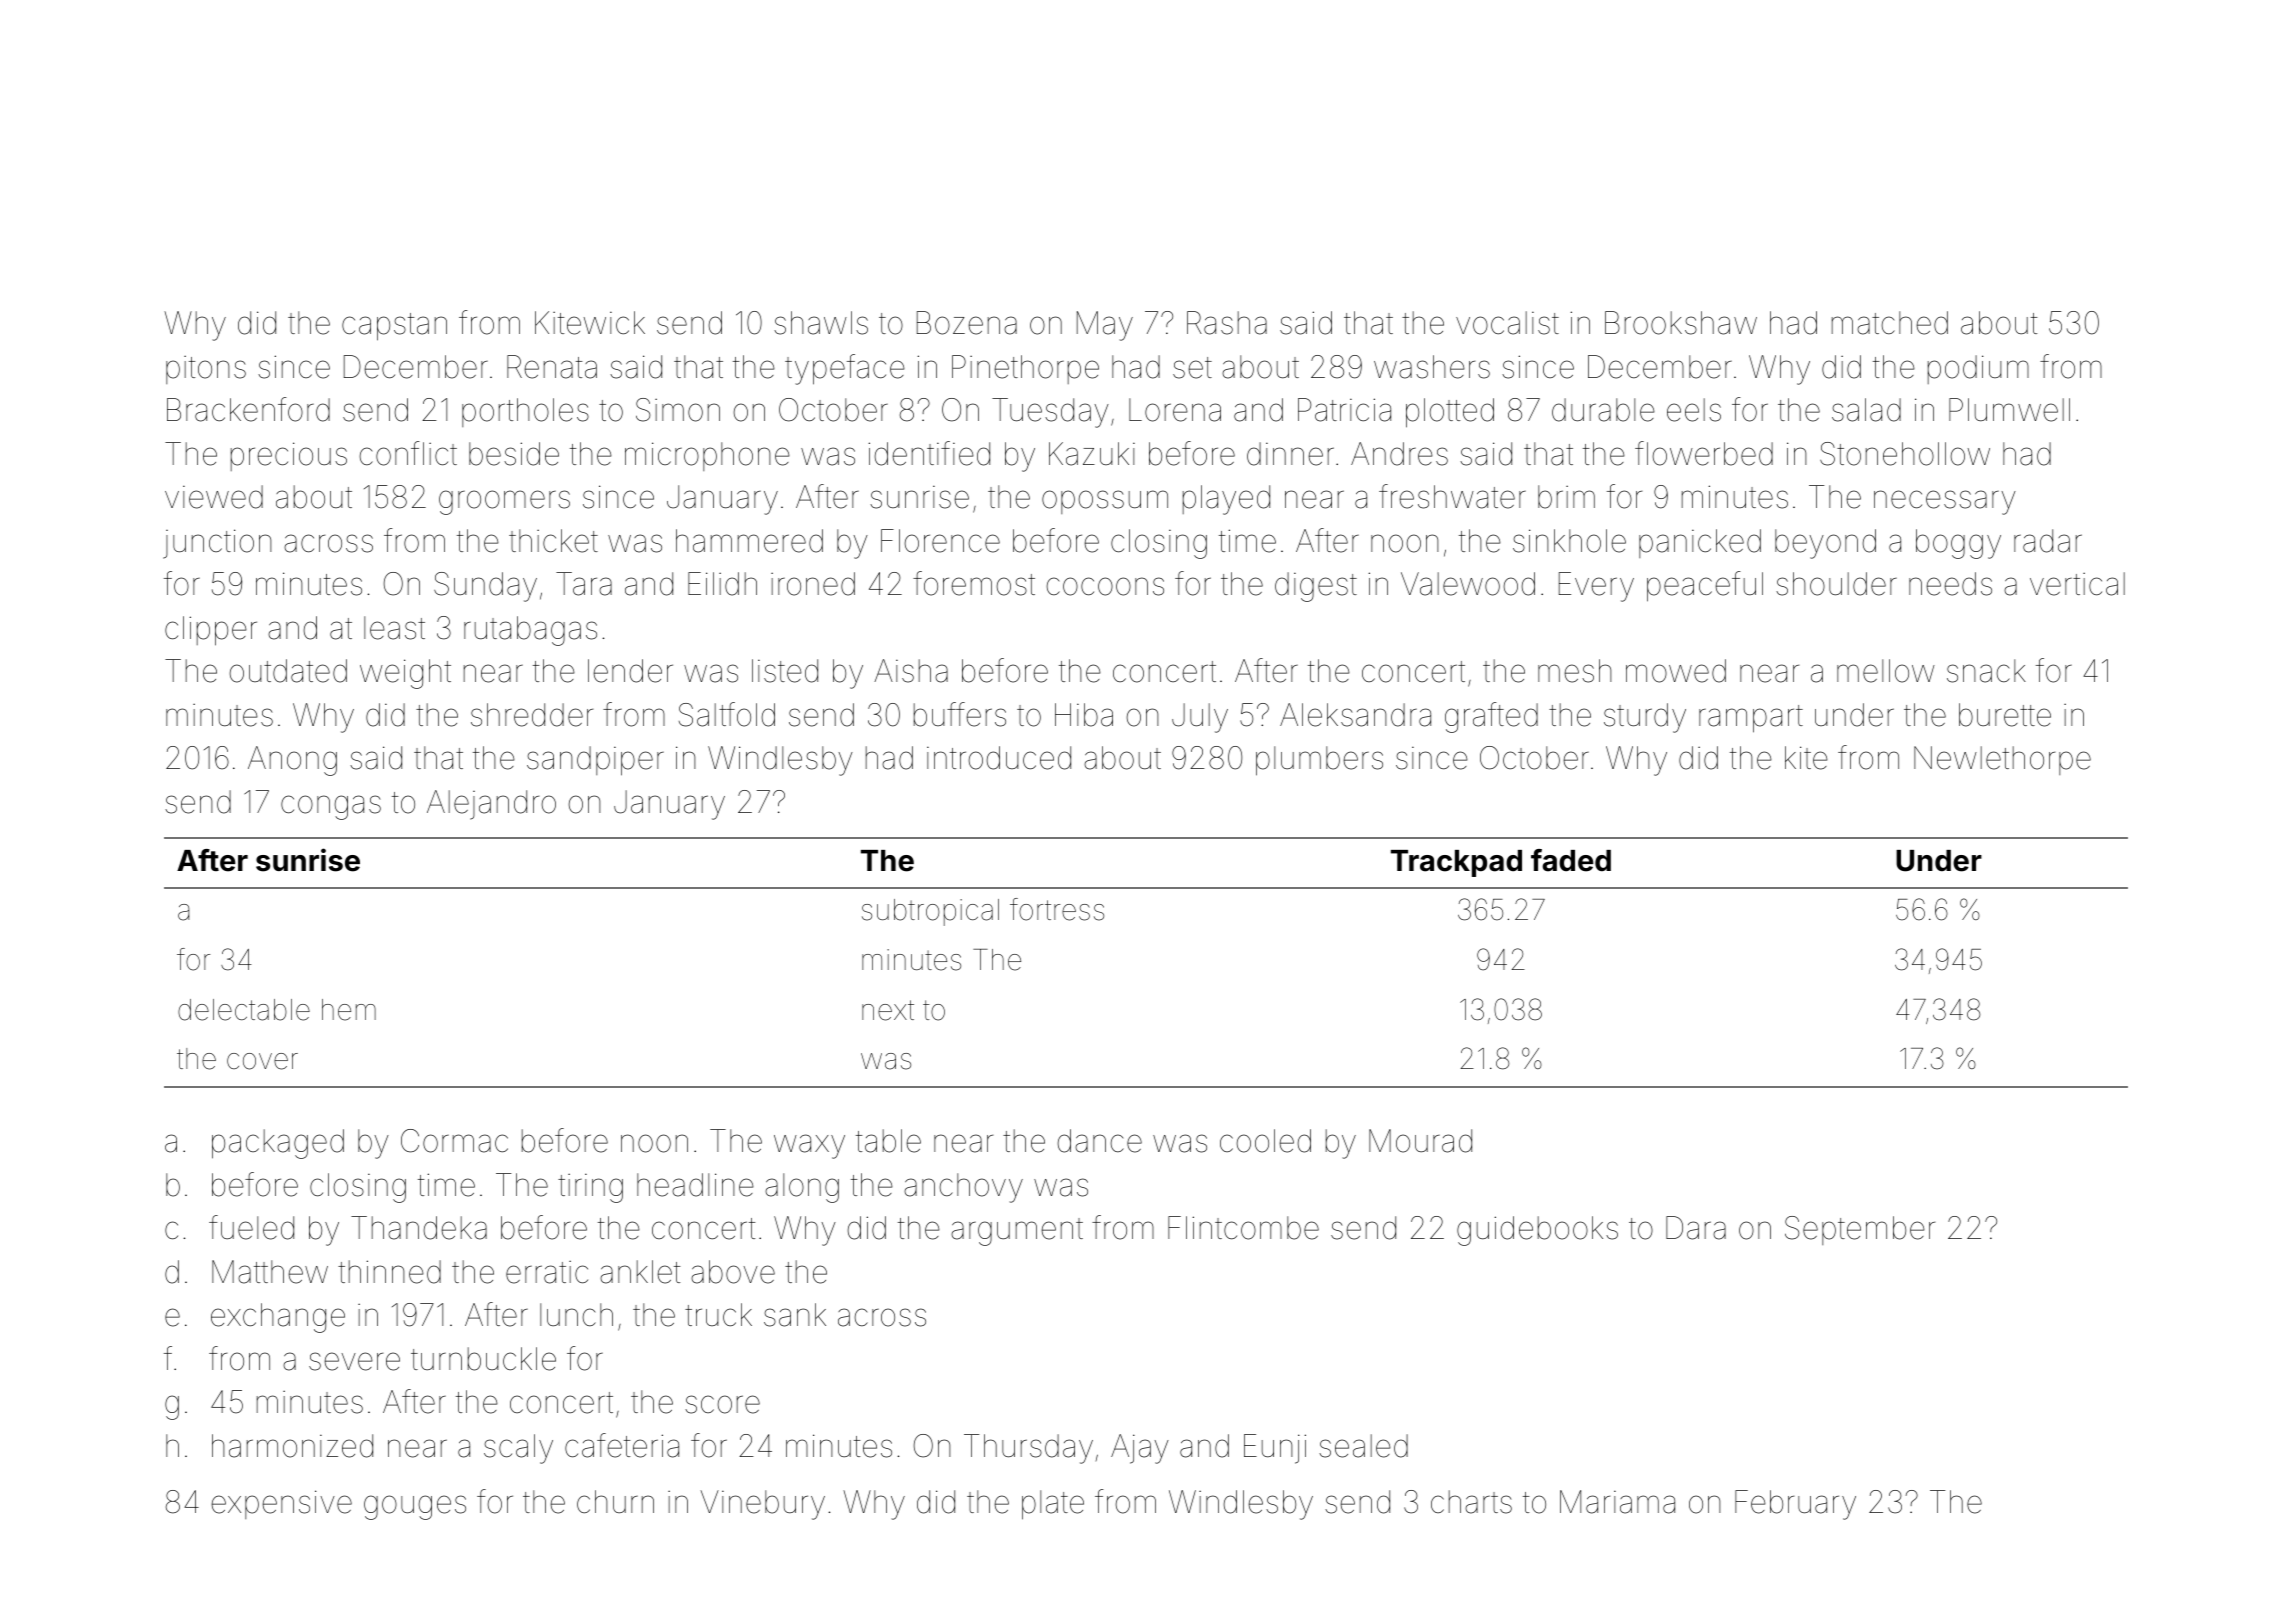 The width and height of the screenshot is (2292, 1620). I want to click on Thandeka, so click(419, 1228).
